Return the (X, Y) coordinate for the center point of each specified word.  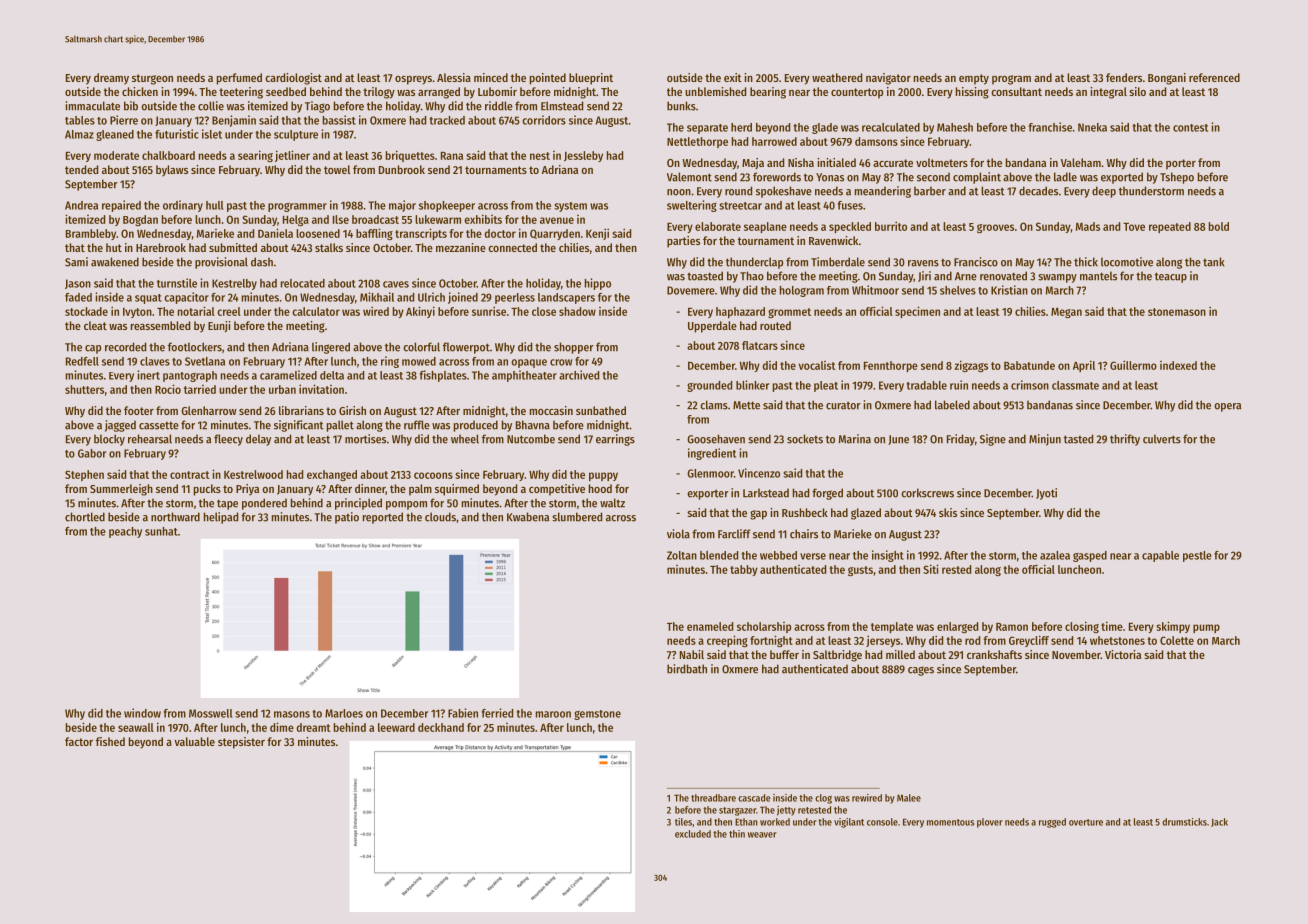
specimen (917, 312)
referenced (1214, 77)
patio (347, 518)
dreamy (111, 79)
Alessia (454, 77)
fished (110, 741)
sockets (805, 439)
